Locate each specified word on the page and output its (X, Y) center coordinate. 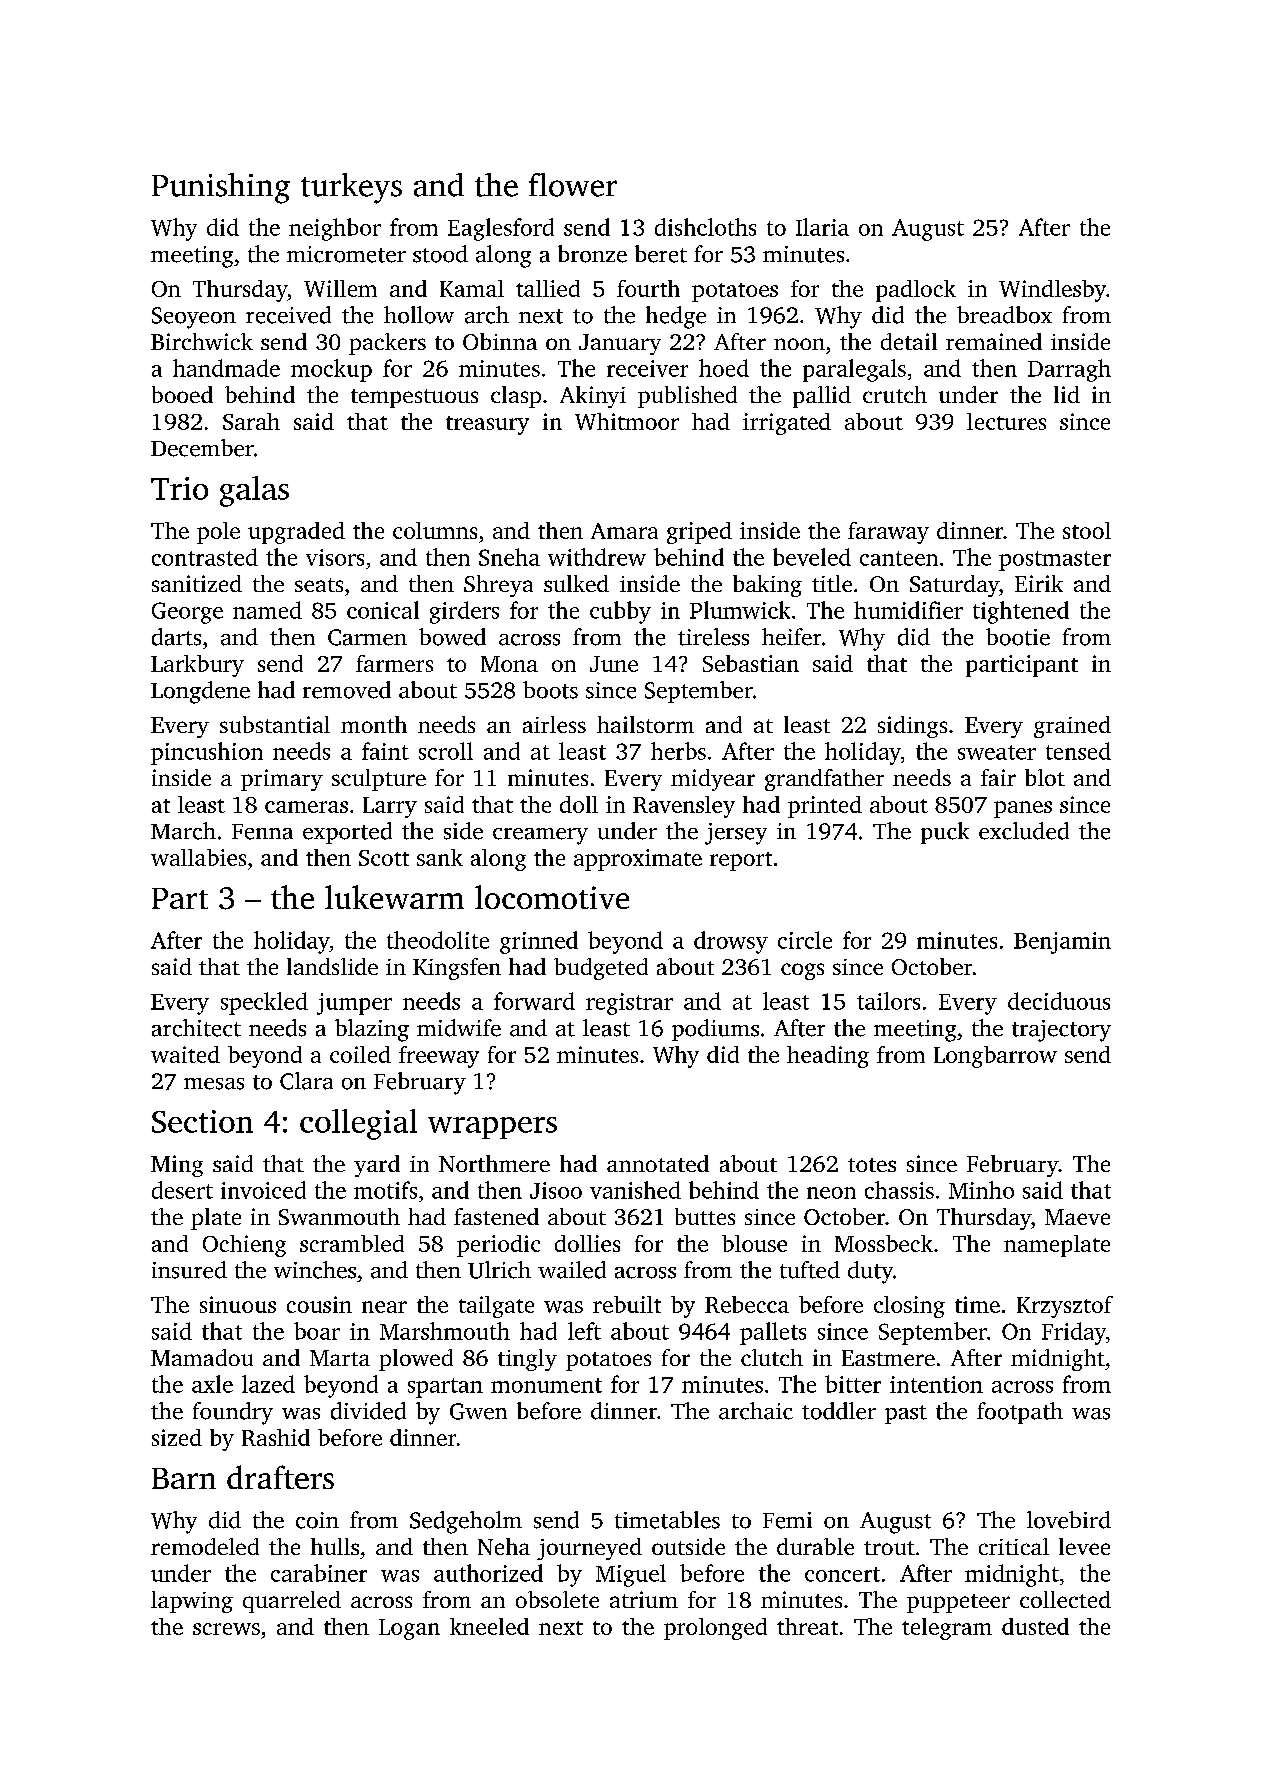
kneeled (489, 1626)
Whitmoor (627, 421)
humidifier (908, 610)
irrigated (787, 424)
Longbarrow (995, 1057)
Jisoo (556, 1190)
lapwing (192, 1602)
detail (909, 341)
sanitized (197, 583)
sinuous (238, 1304)
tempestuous (414, 398)
